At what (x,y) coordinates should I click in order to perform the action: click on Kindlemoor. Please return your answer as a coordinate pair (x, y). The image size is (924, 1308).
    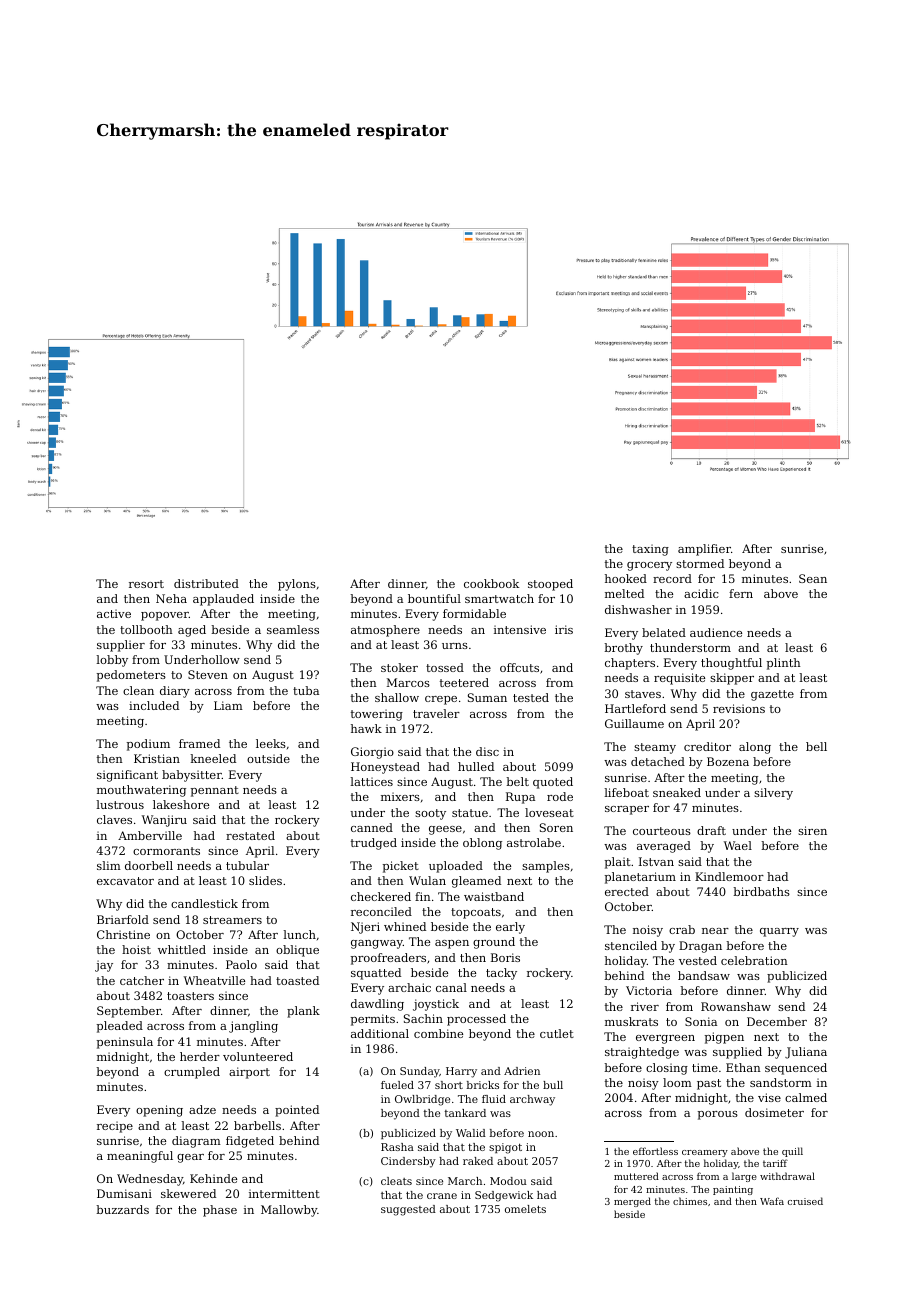
    Looking at the image, I should click on (729, 876).
